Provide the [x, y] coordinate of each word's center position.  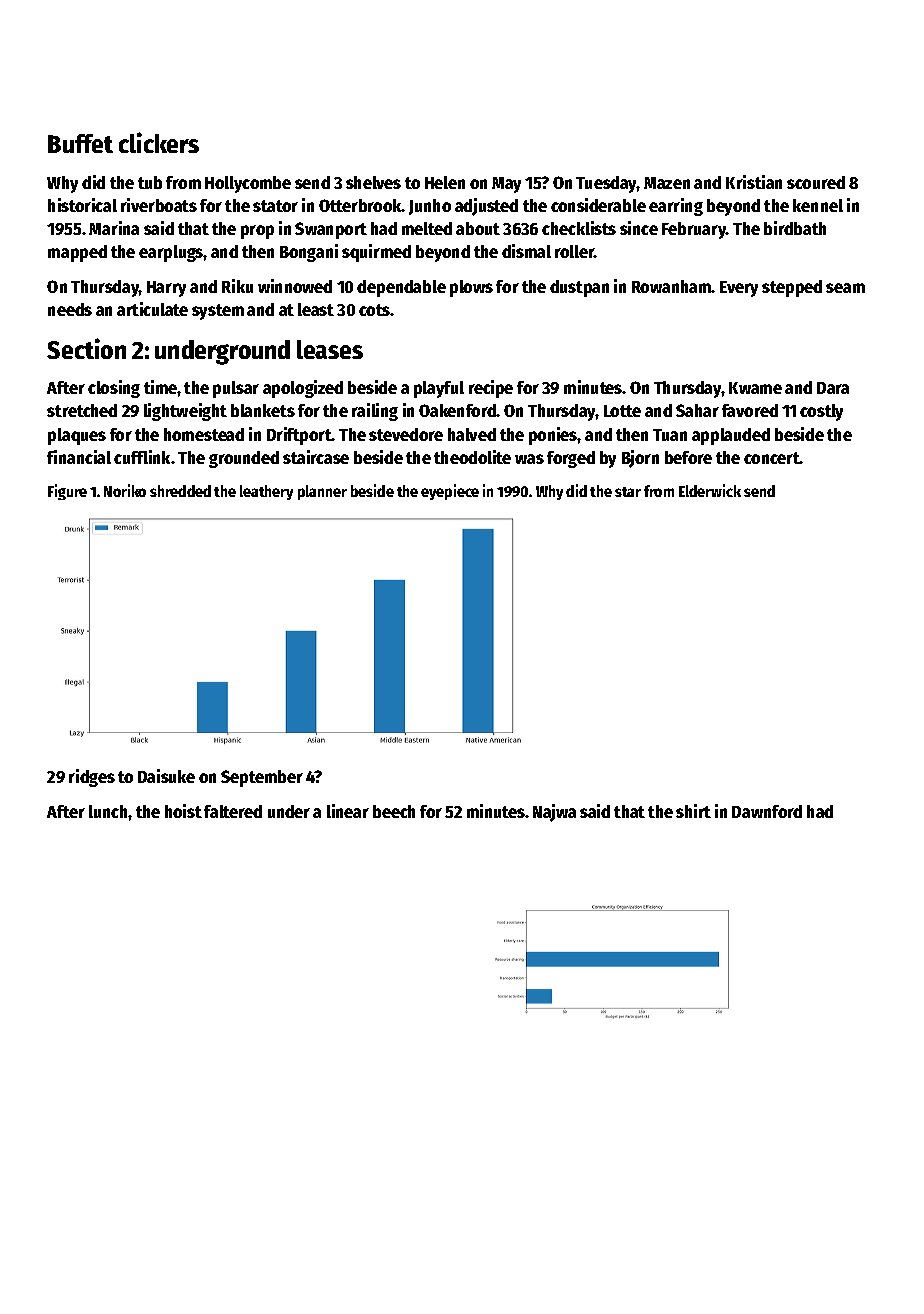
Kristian [754, 182]
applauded [731, 436]
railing [375, 412]
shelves [373, 182]
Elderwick [710, 490]
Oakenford [458, 410]
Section [86, 348]
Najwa [554, 813]
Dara [833, 388]
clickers [159, 142]
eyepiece [450, 492]
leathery [266, 492]
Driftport [299, 436]
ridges [92, 778]
